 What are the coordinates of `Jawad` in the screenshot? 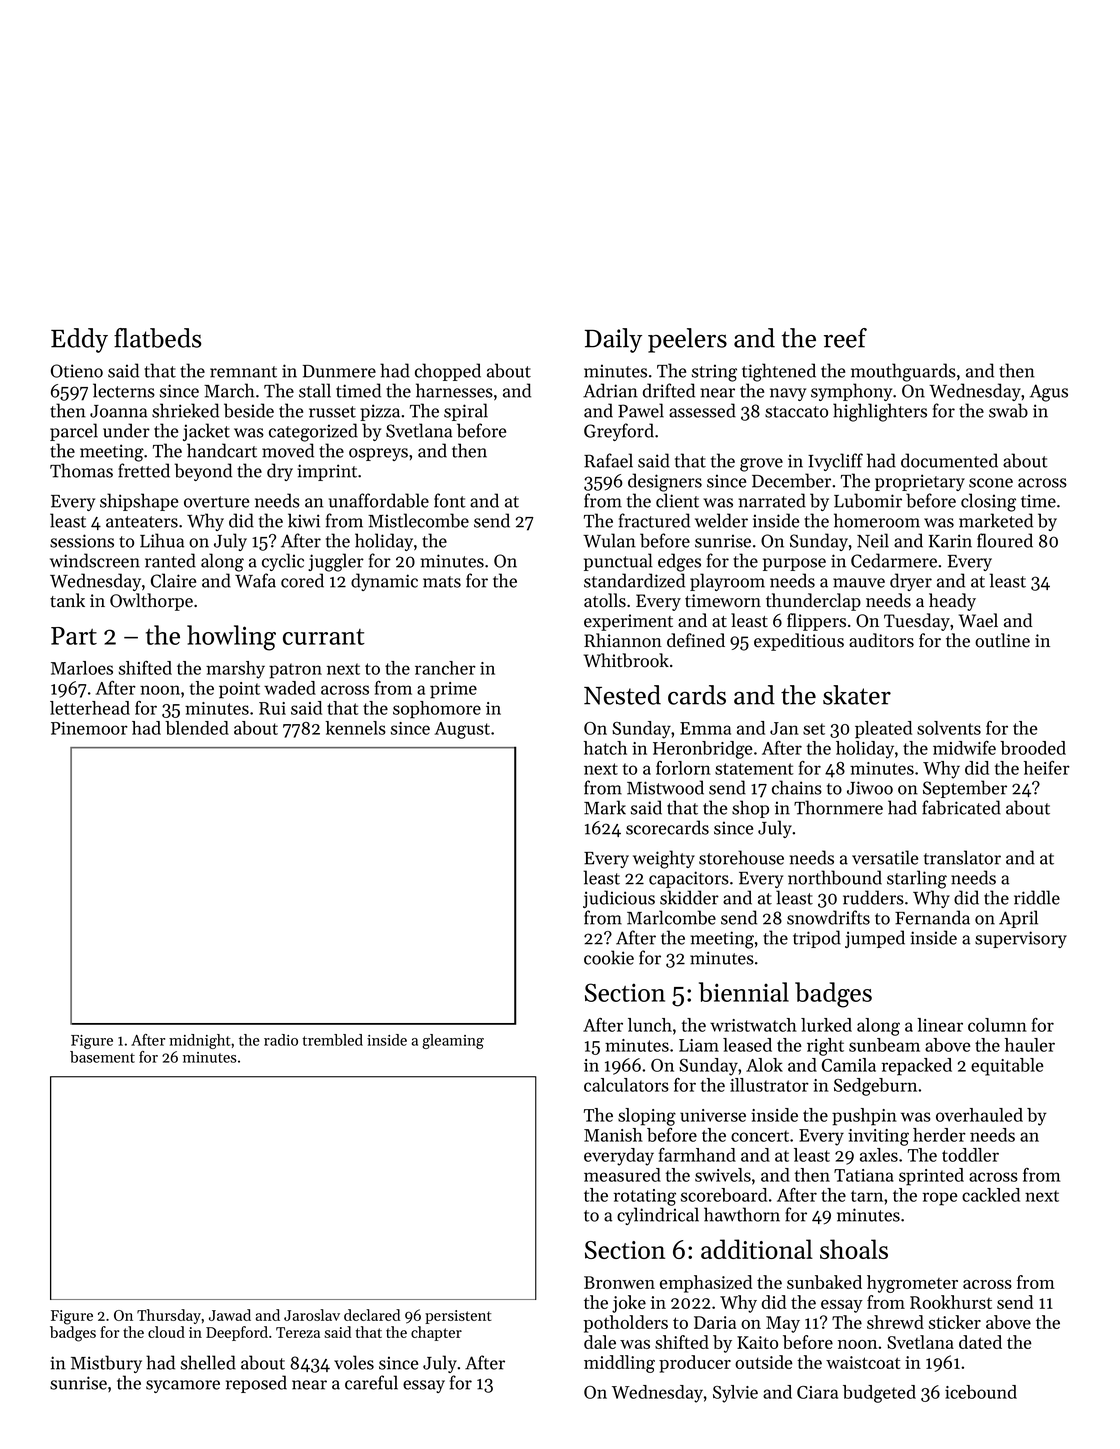 It's located at (230, 1315).
